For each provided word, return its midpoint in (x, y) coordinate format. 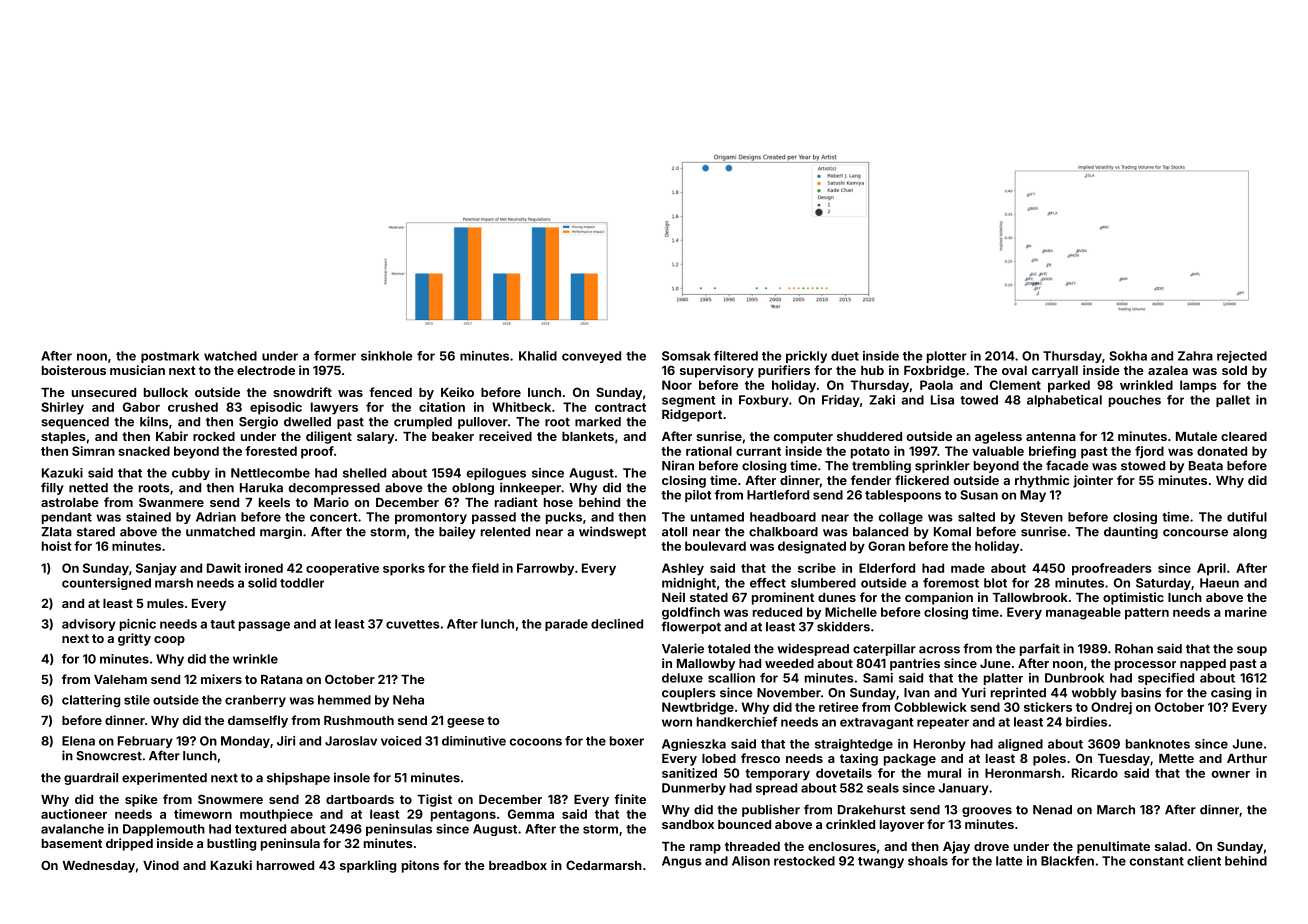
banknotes (1158, 744)
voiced (401, 741)
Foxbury (764, 401)
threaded (752, 846)
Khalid (538, 356)
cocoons (536, 742)
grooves (987, 812)
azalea (1168, 370)
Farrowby (545, 569)
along (1250, 533)
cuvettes (413, 624)
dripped (129, 844)
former (335, 356)
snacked (144, 451)
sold (1234, 370)
